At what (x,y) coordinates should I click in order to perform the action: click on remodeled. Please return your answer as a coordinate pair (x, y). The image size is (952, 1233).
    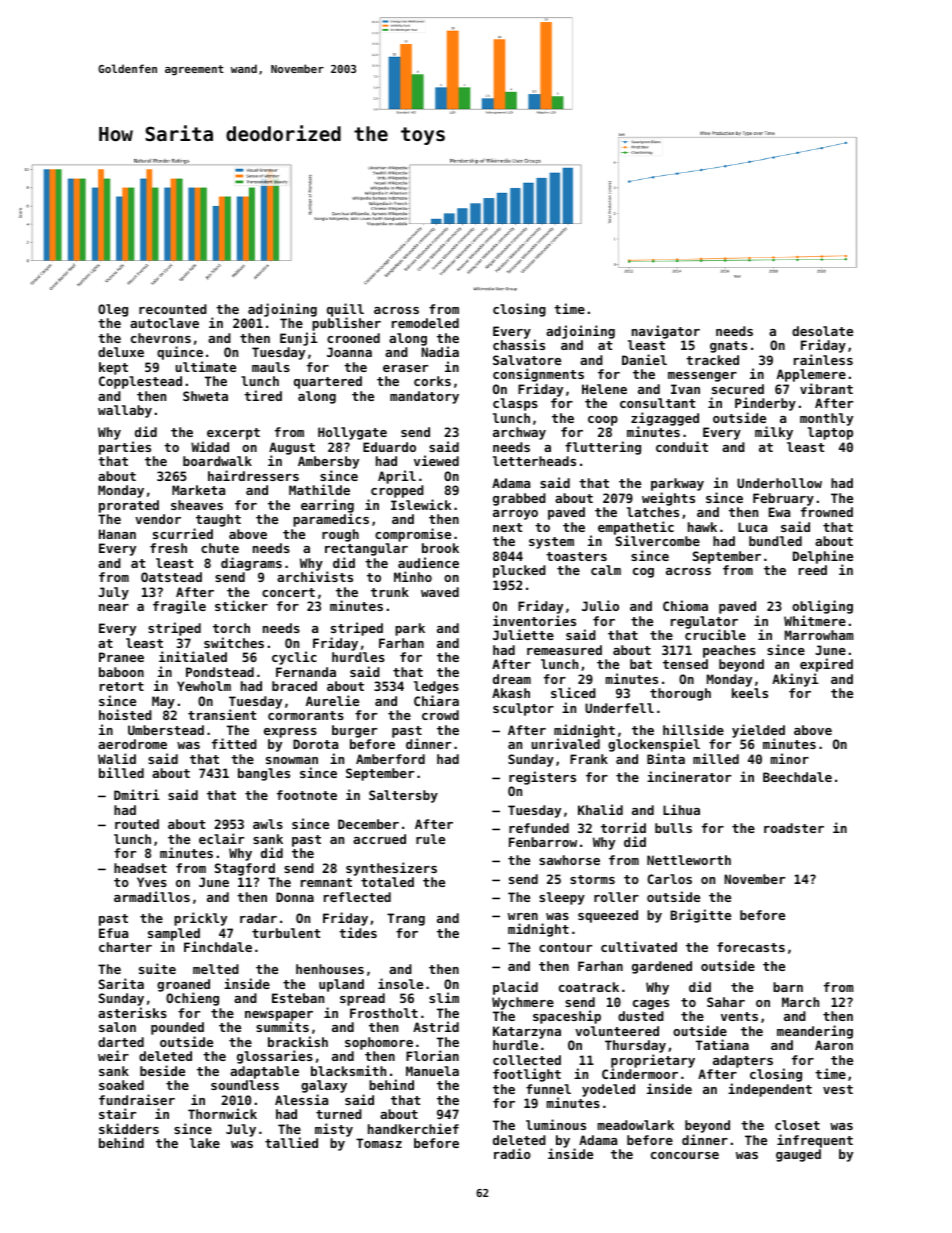
    Looking at the image, I should click on (425, 323).
